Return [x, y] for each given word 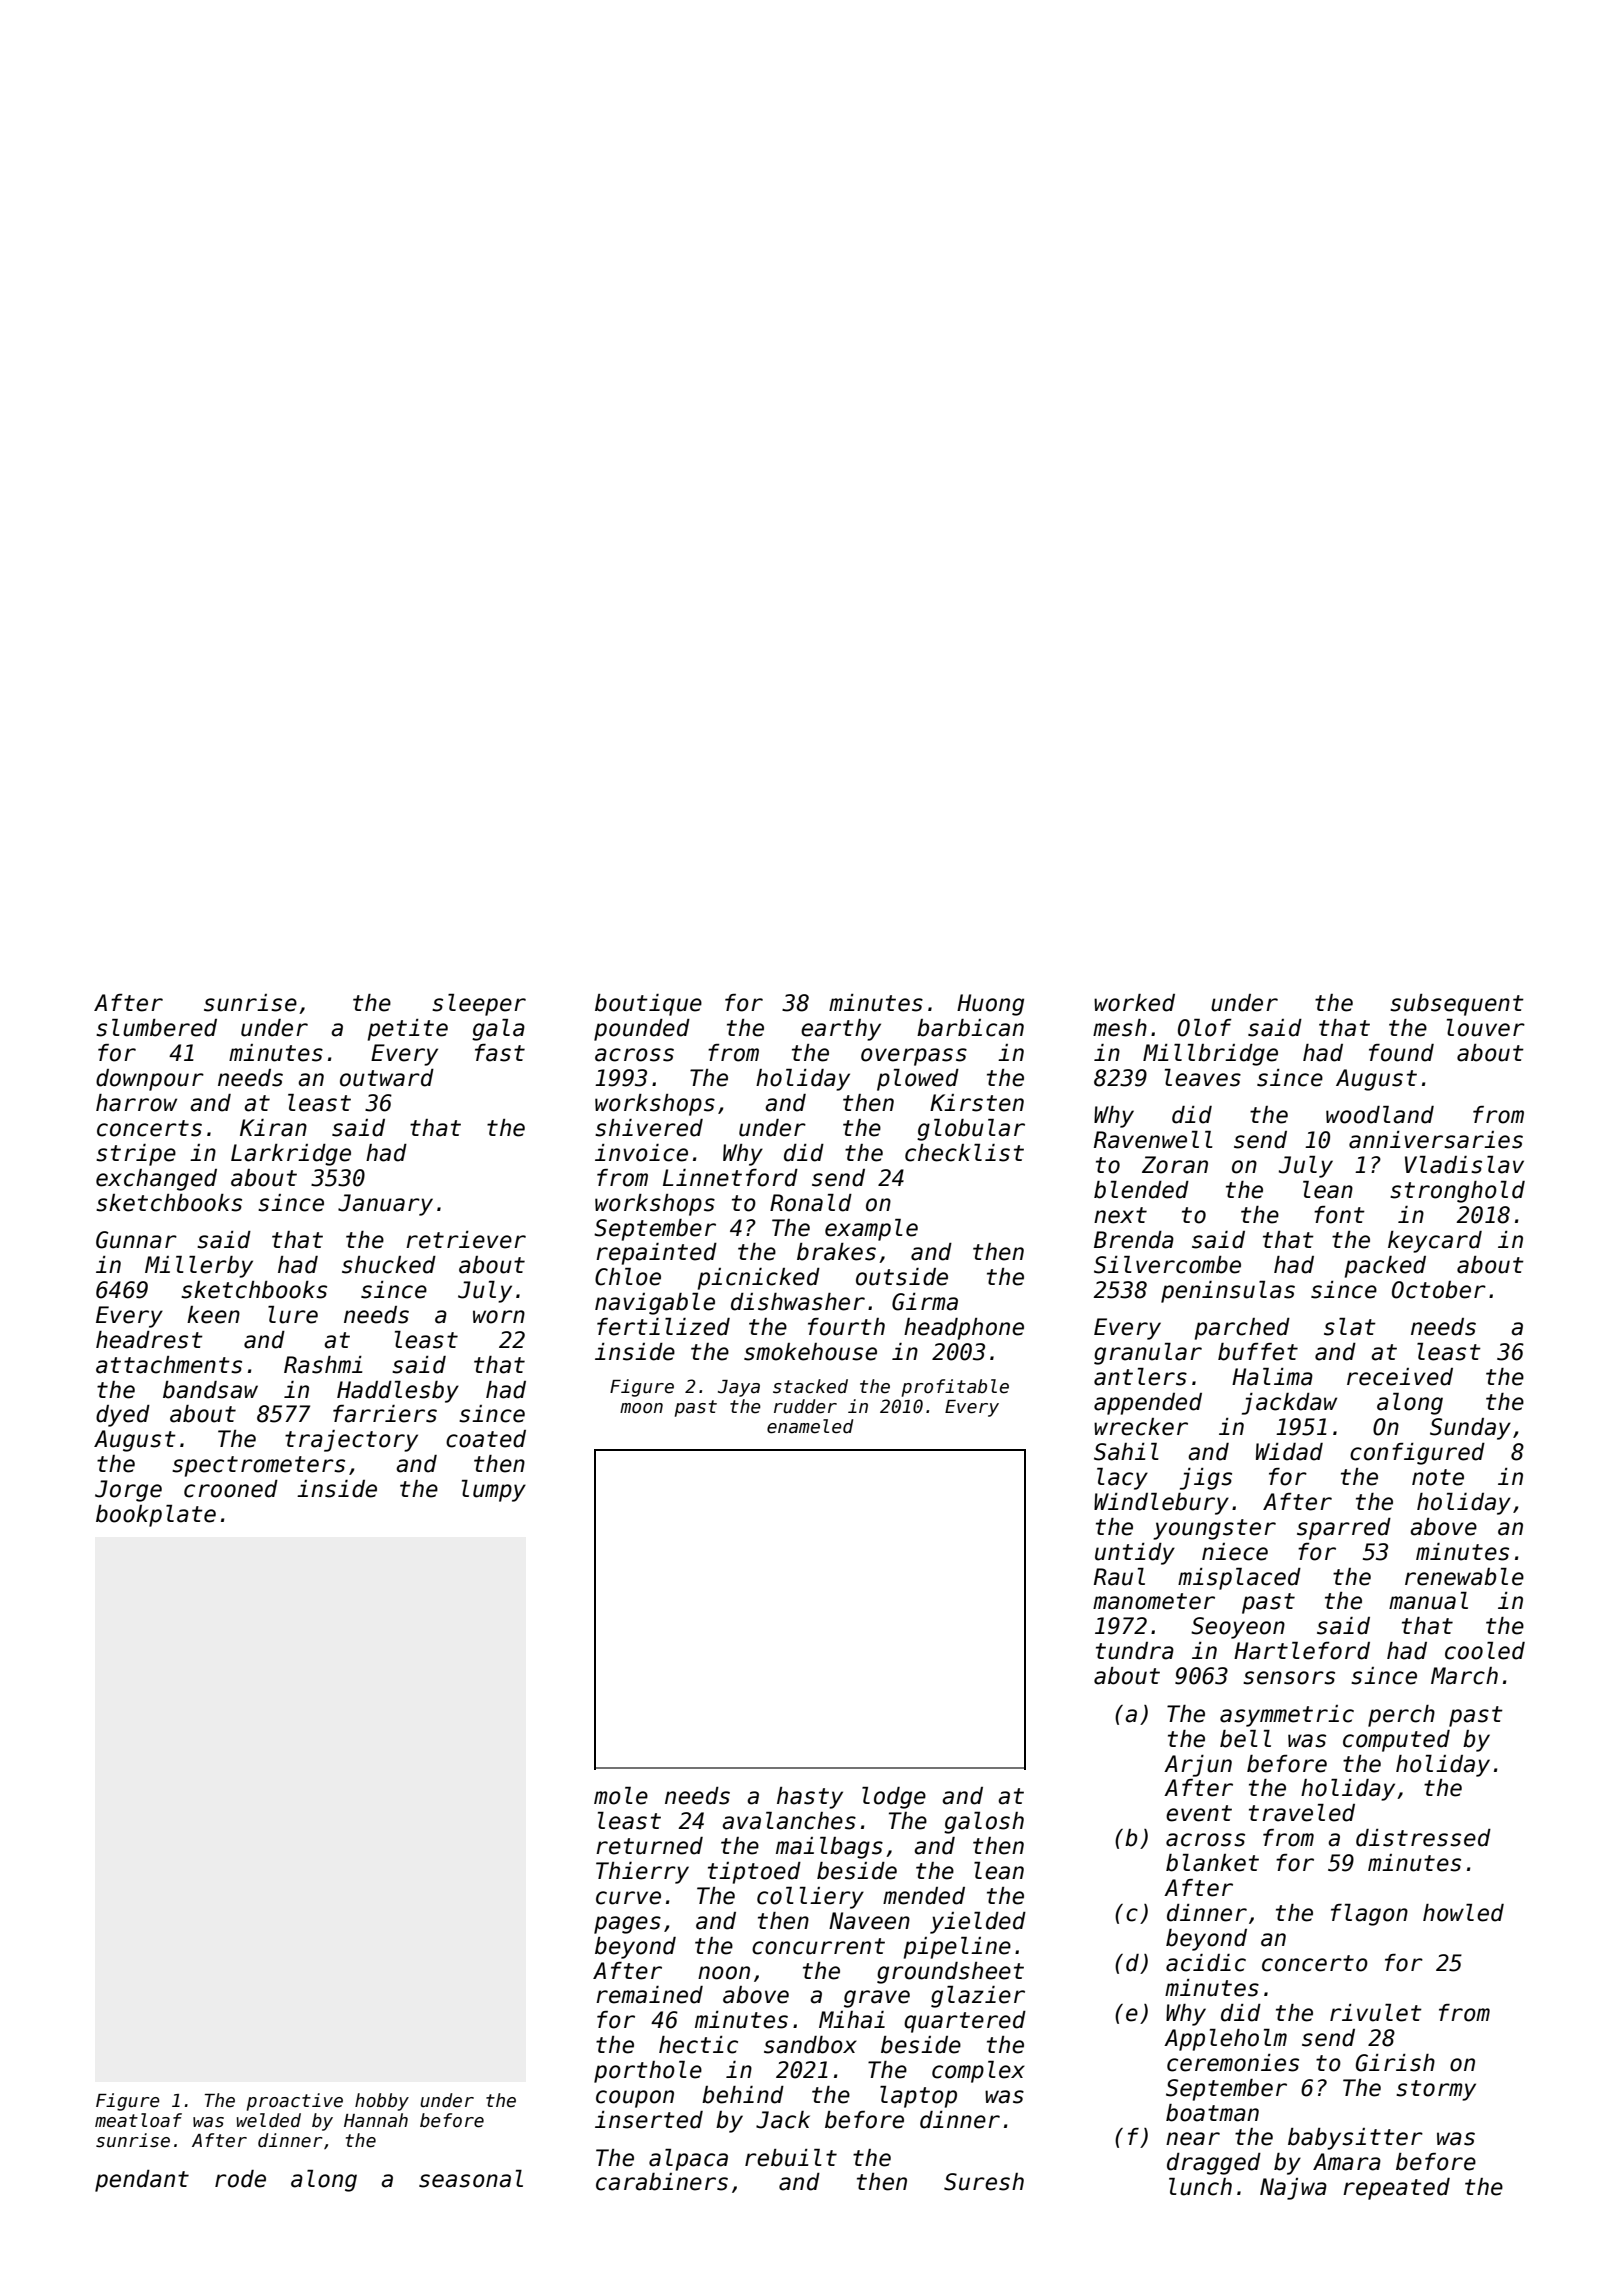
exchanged [156, 1180]
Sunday [1470, 1429]
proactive [295, 2102]
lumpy [494, 1491]
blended [1141, 1190]
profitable [955, 1388]
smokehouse [810, 1352]
